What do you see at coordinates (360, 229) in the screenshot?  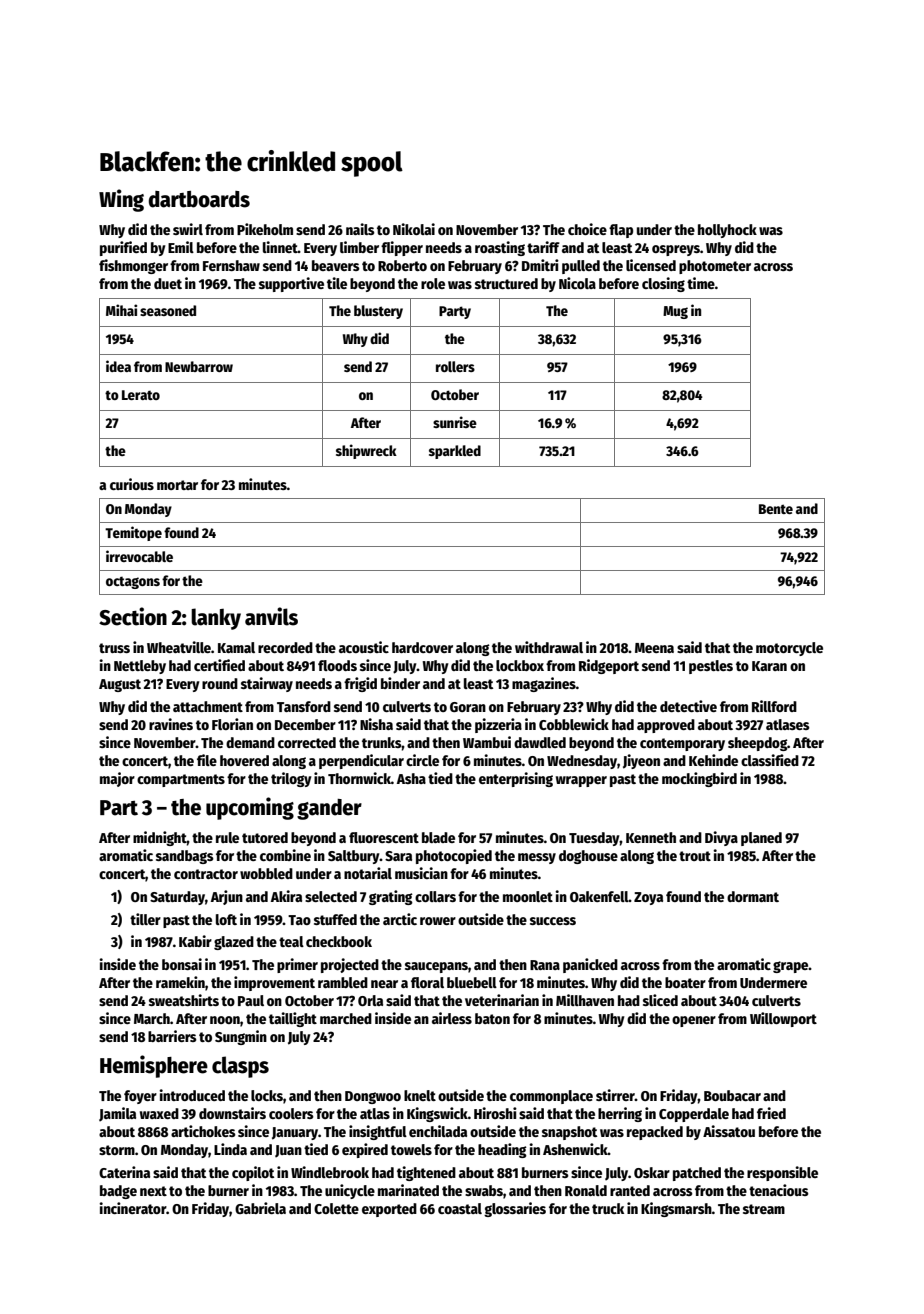 I see `nails` at bounding box center [360, 229].
